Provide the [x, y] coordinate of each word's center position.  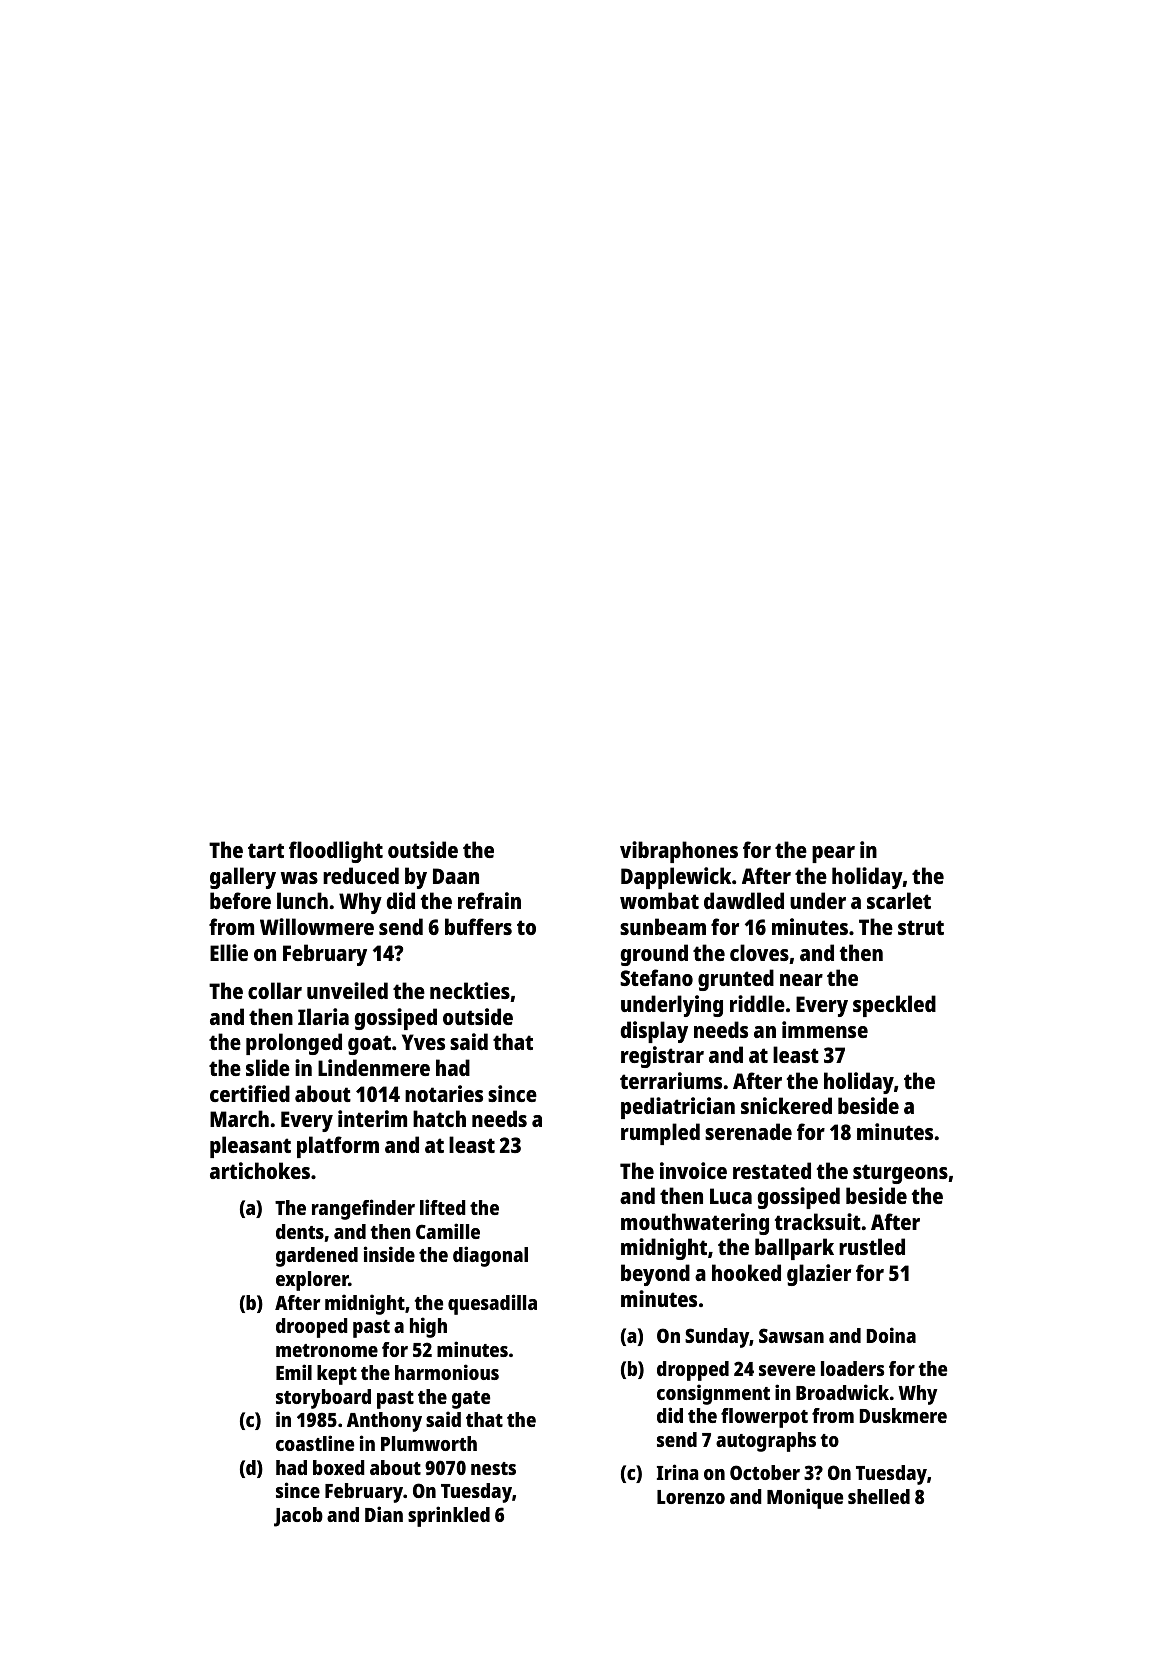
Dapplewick [676, 878]
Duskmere [903, 1415]
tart [266, 850]
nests [493, 1468]
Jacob [298, 1517]
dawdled [744, 900]
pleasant [250, 1147]
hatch [439, 1118]
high [428, 1327]
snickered [786, 1105]
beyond [655, 1275]
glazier [819, 1275]
